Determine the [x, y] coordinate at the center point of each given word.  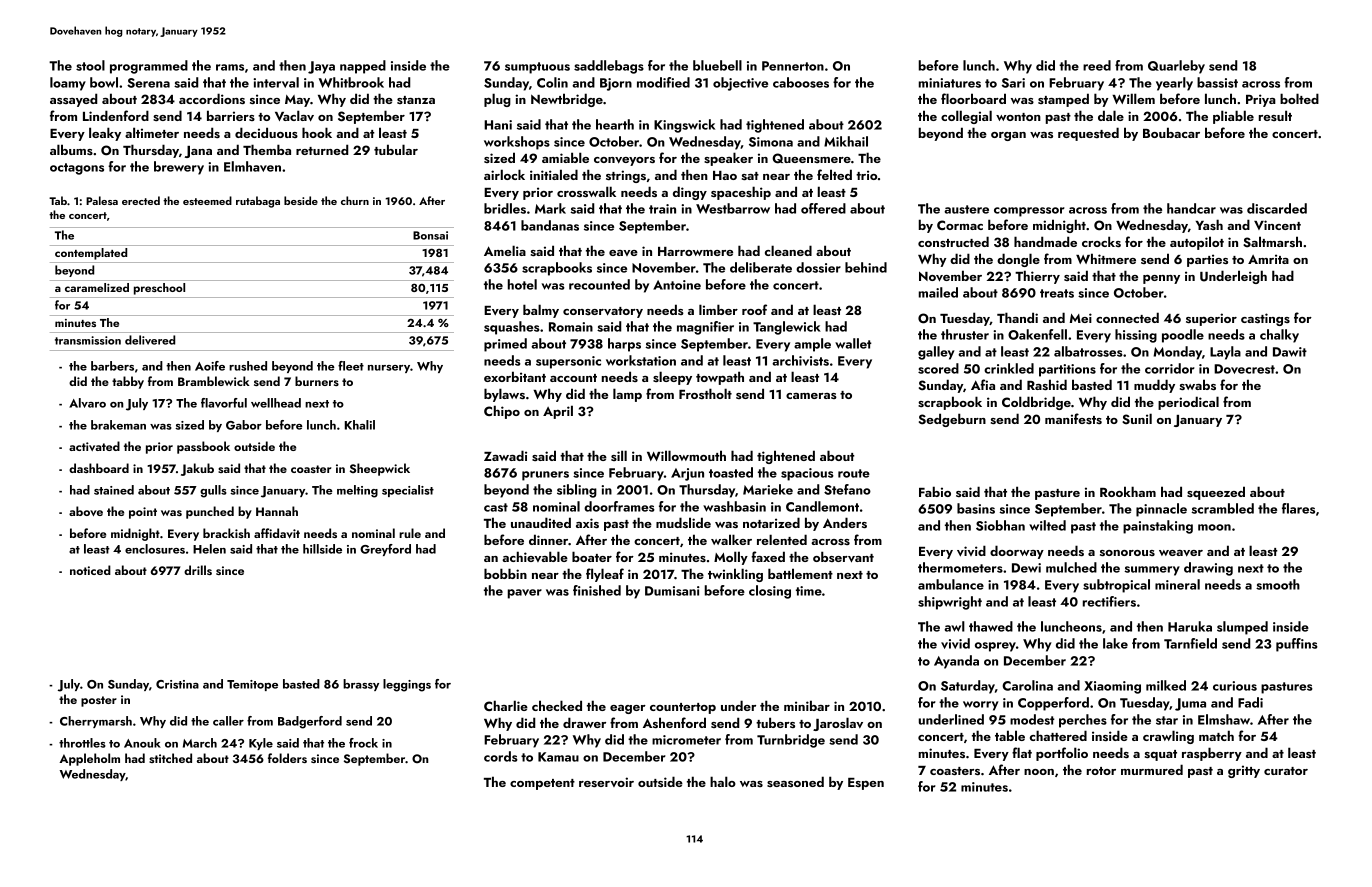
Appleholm [89, 759]
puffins [1297, 645]
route [854, 473]
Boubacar [1171, 132]
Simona [771, 142]
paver [525, 594]
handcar [1191, 208]
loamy [68, 84]
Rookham [1128, 491]
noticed [90, 570]
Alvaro [87, 403]
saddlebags [609, 67]
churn [355, 200]
